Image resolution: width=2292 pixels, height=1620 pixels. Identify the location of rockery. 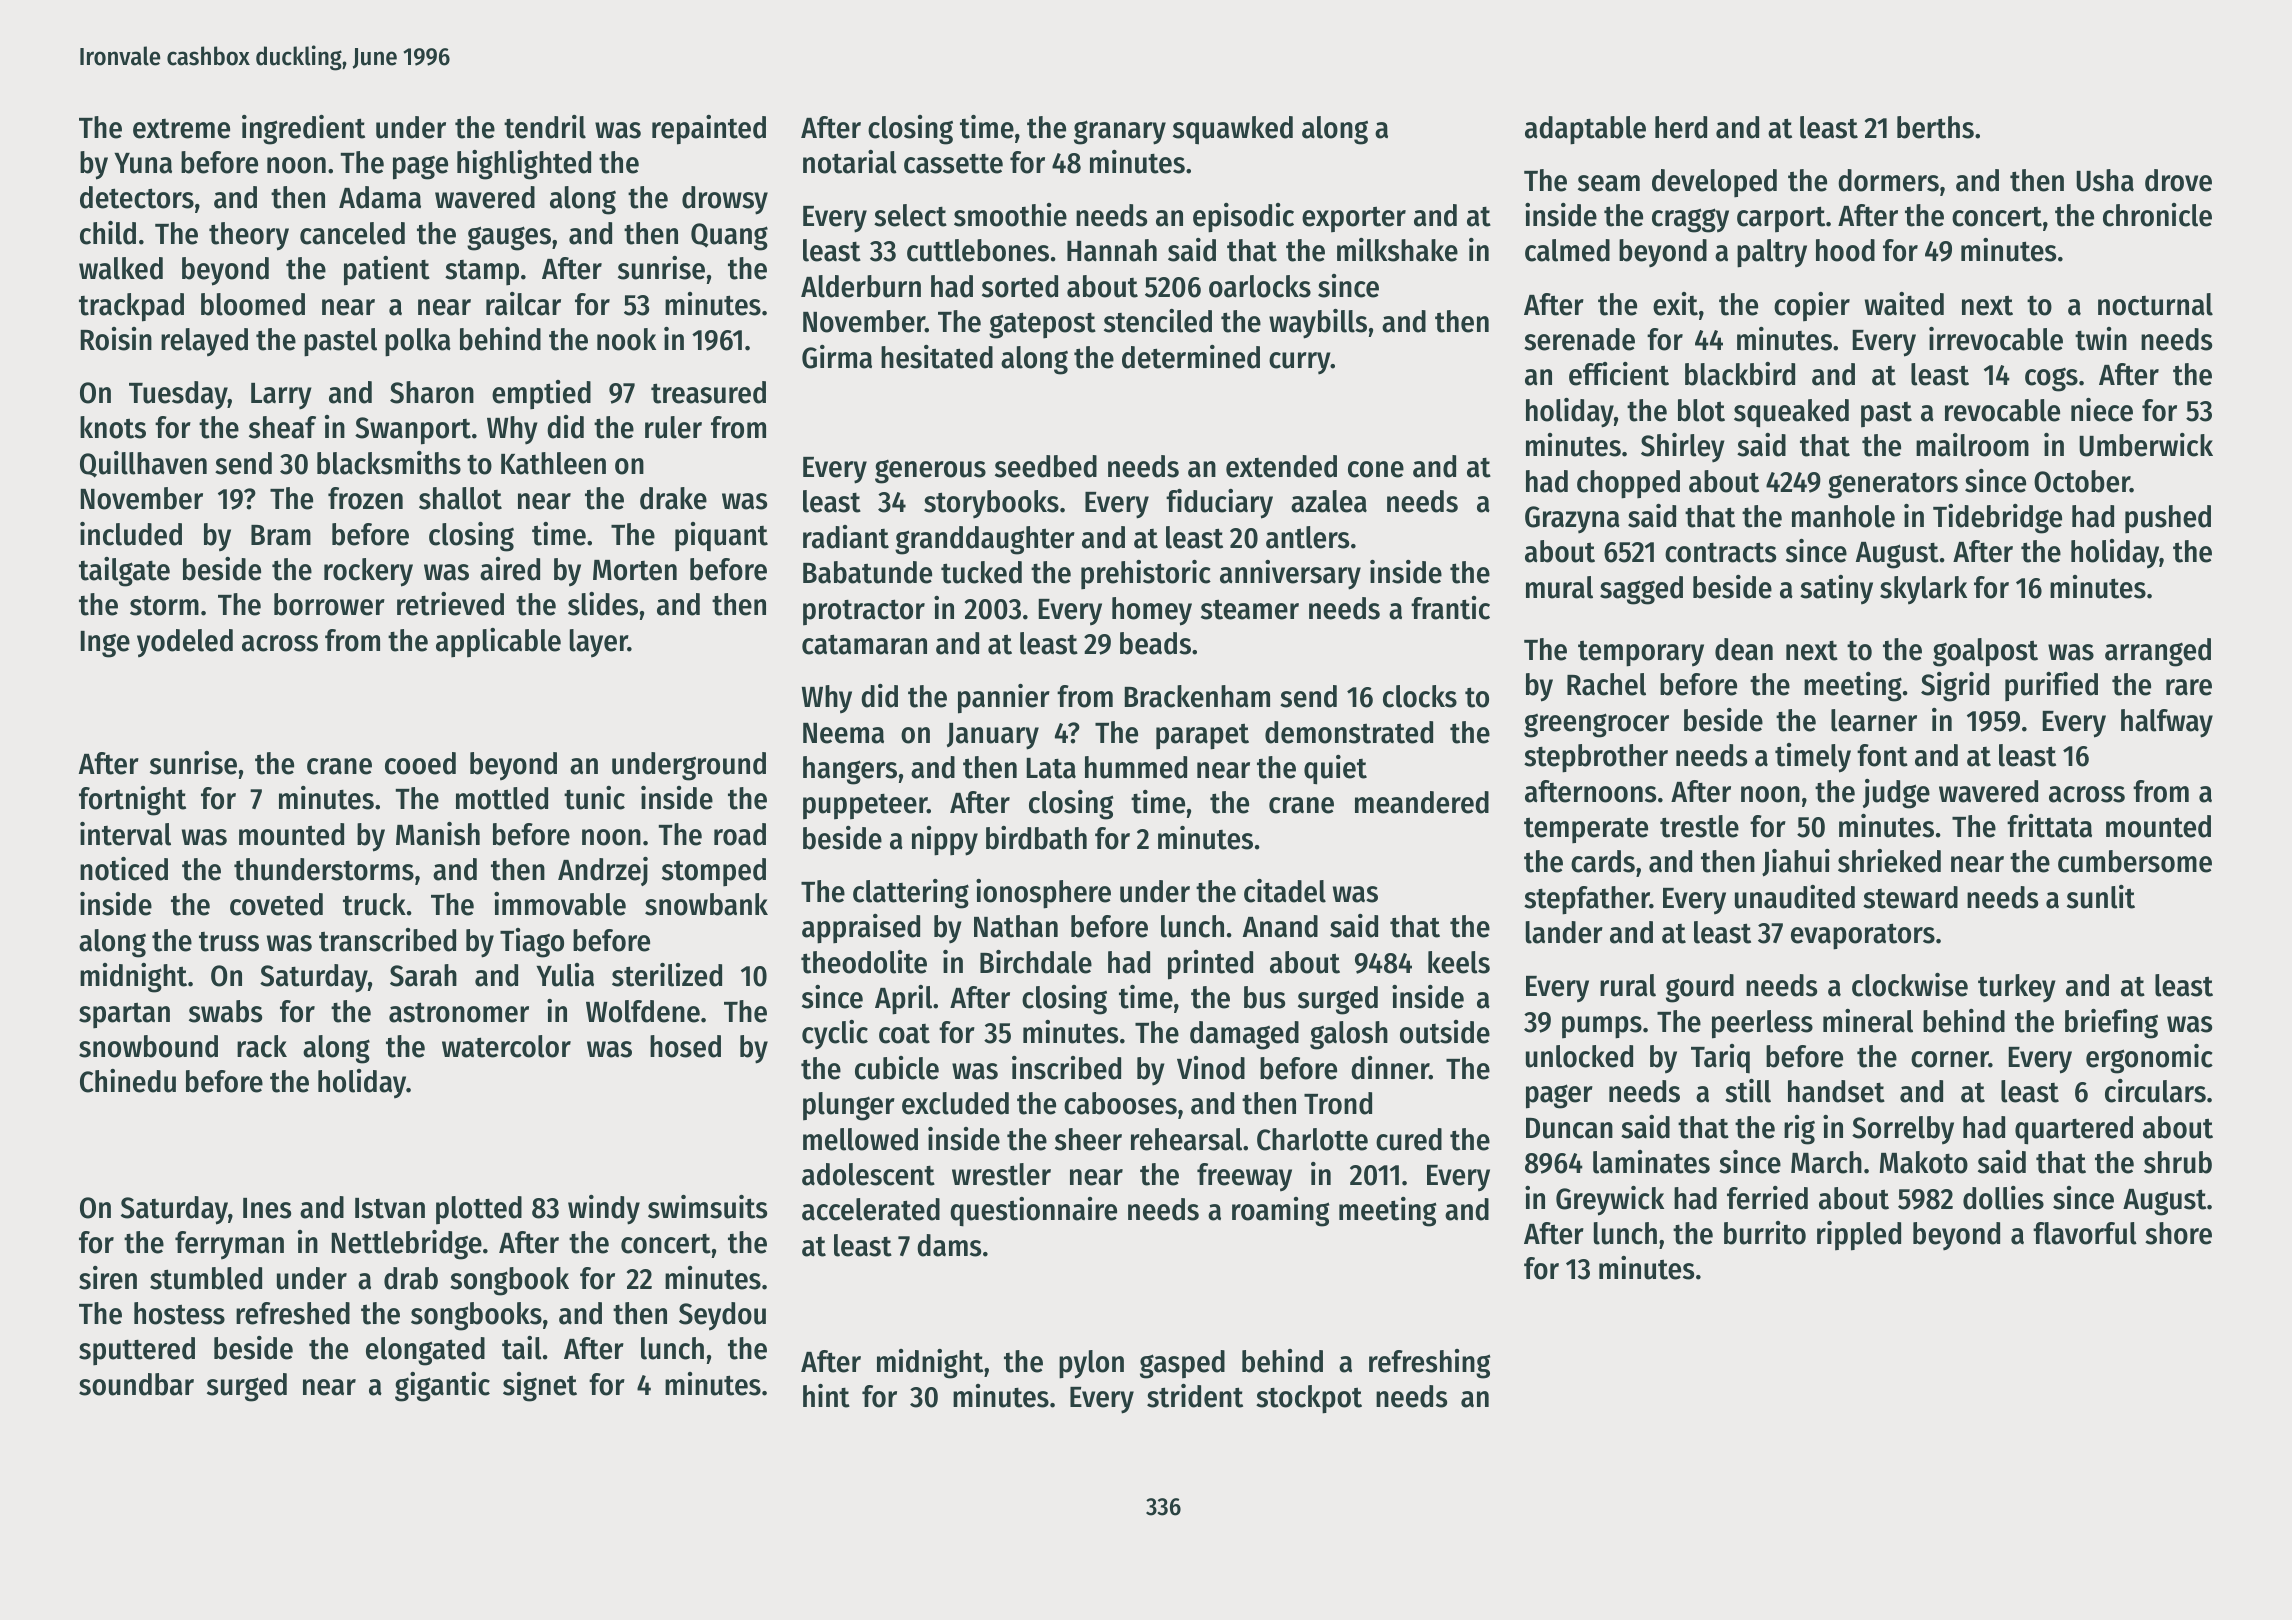
(368, 572).
